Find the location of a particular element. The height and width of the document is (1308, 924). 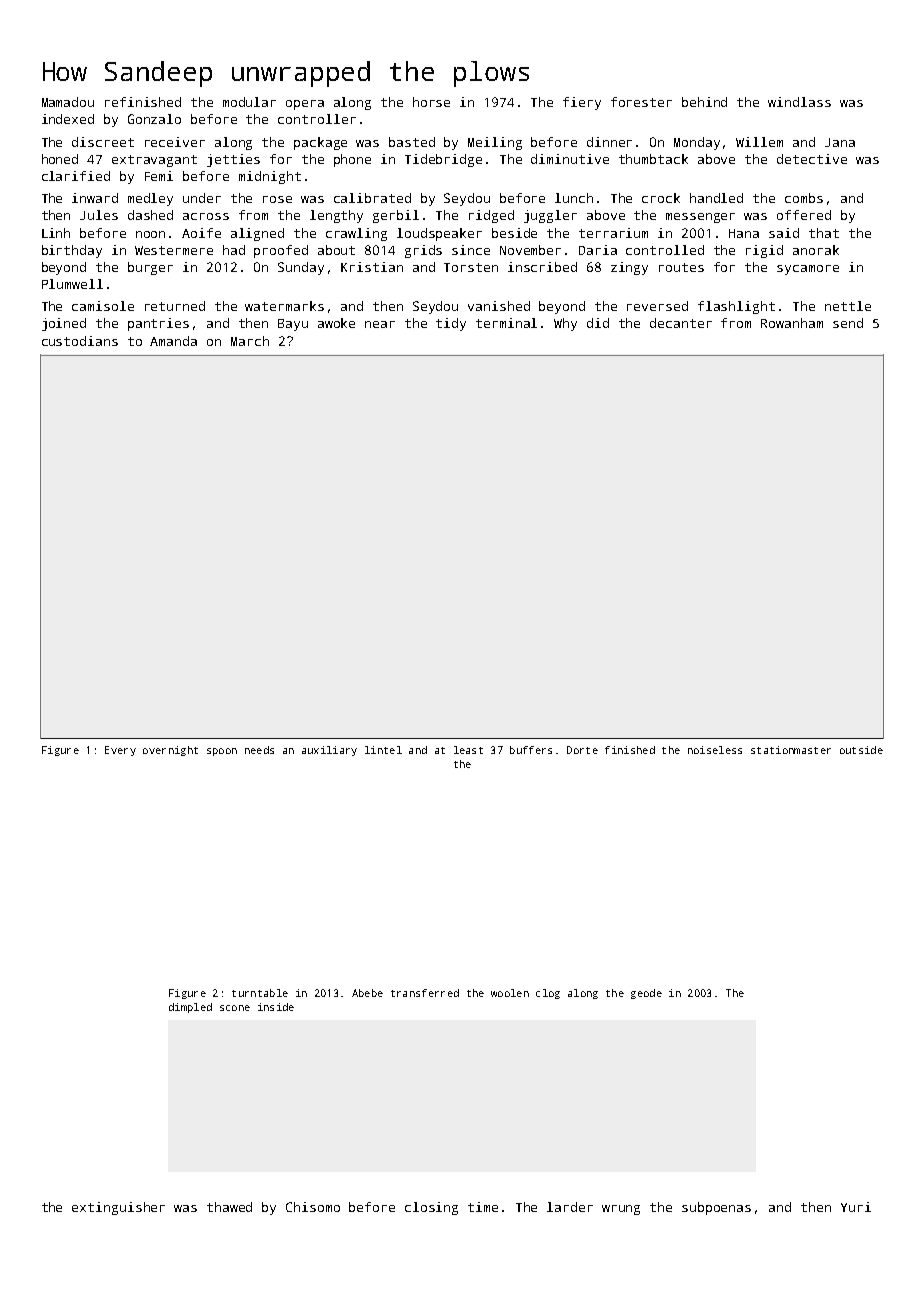

Every is located at coordinates (120, 751).
